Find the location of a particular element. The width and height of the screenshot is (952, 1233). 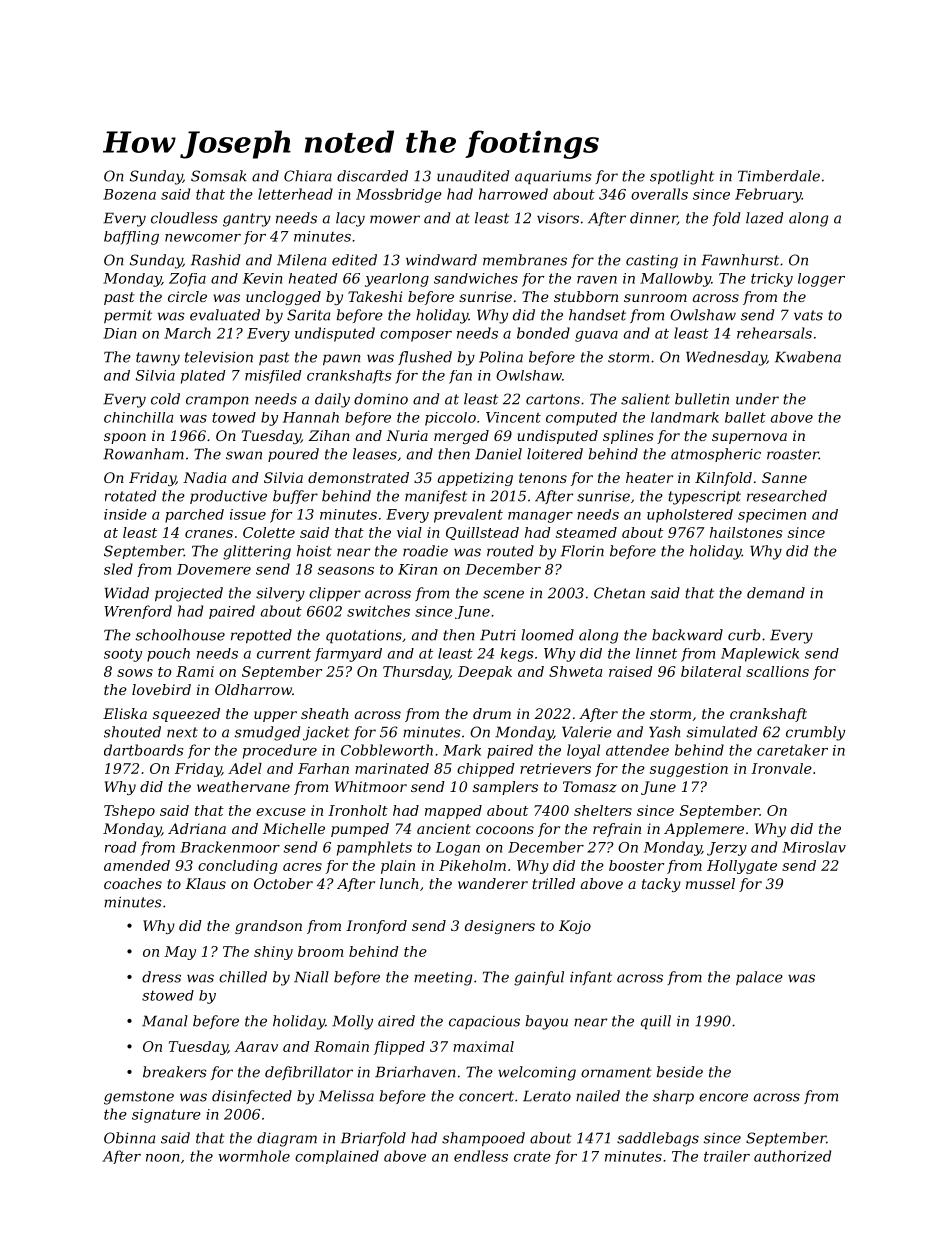

upholstered is located at coordinates (690, 516).
